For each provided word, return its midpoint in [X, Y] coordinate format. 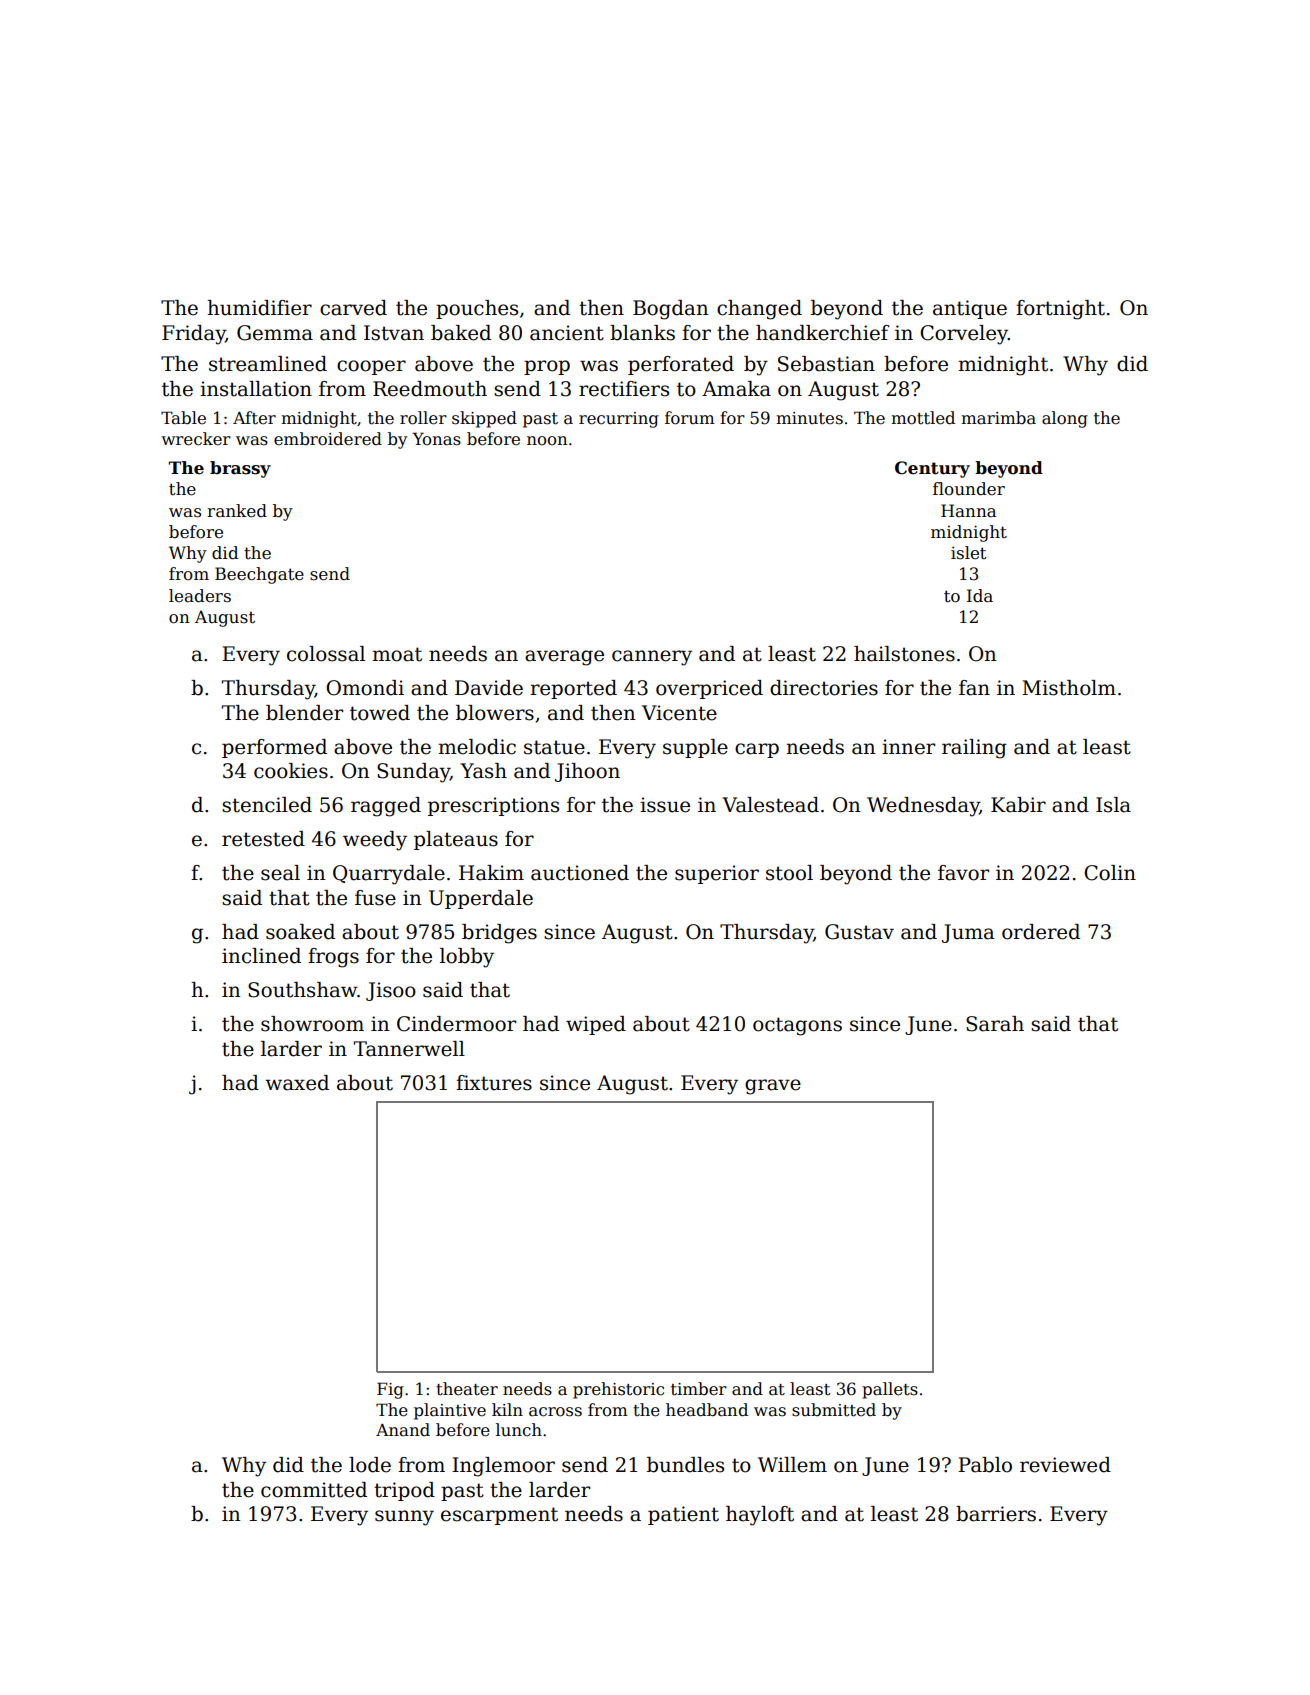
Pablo [985, 1465]
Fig [390, 1390]
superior [717, 874]
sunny [404, 1518]
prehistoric [618, 1390]
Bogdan [671, 310]
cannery [652, 658]
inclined [261, 956]
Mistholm [1069, 688]
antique [970, 309]
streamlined [268, 364]
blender [304, 713]
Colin [1110, 873]
